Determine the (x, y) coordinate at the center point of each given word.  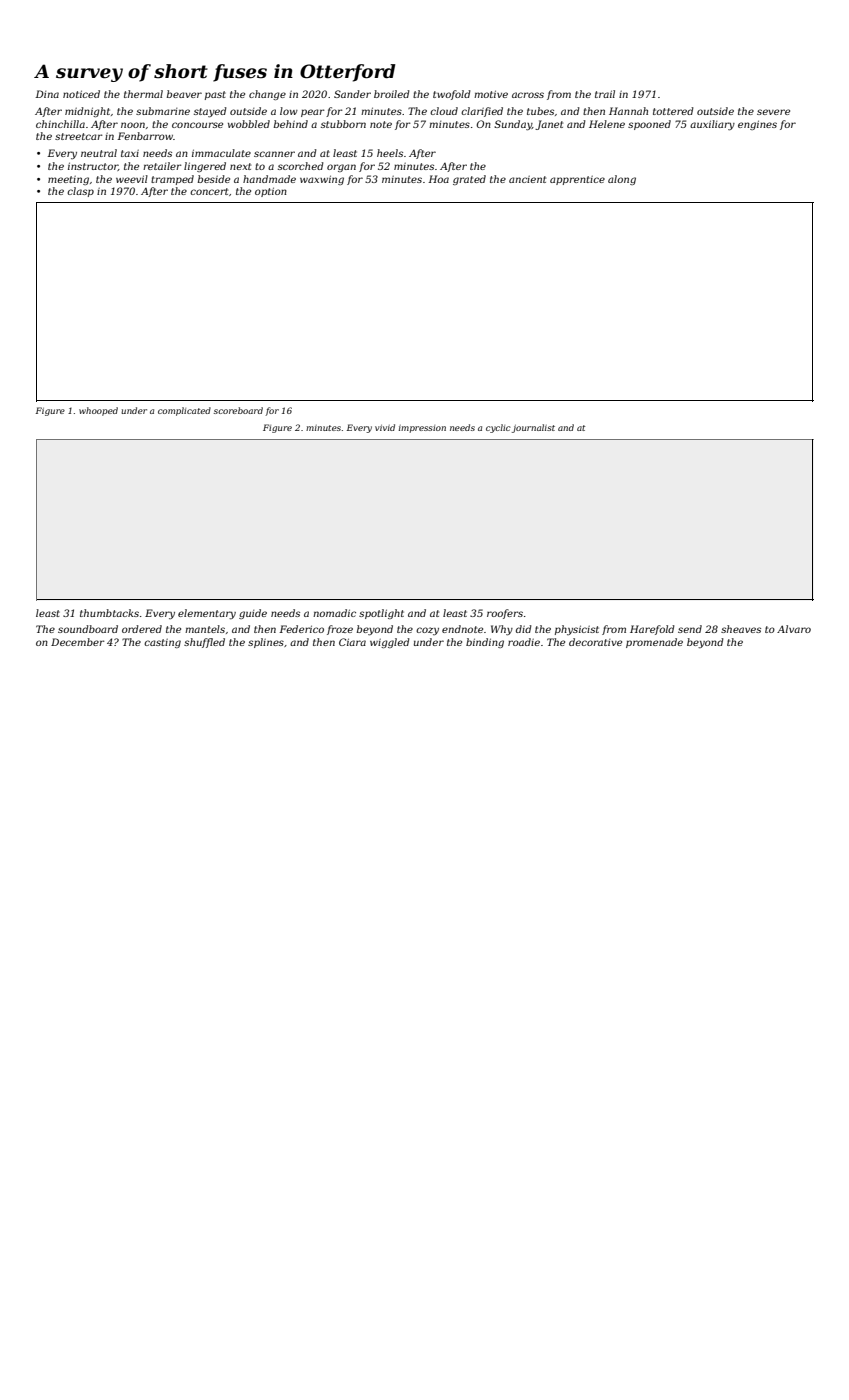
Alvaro (794, 629)
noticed (81, 94)
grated (469, 180)
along (622, 180)
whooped (98, 411)
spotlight (381, 614)
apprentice (577, 180)
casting (162, 643)
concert (209, 191)
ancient (527, 179)
